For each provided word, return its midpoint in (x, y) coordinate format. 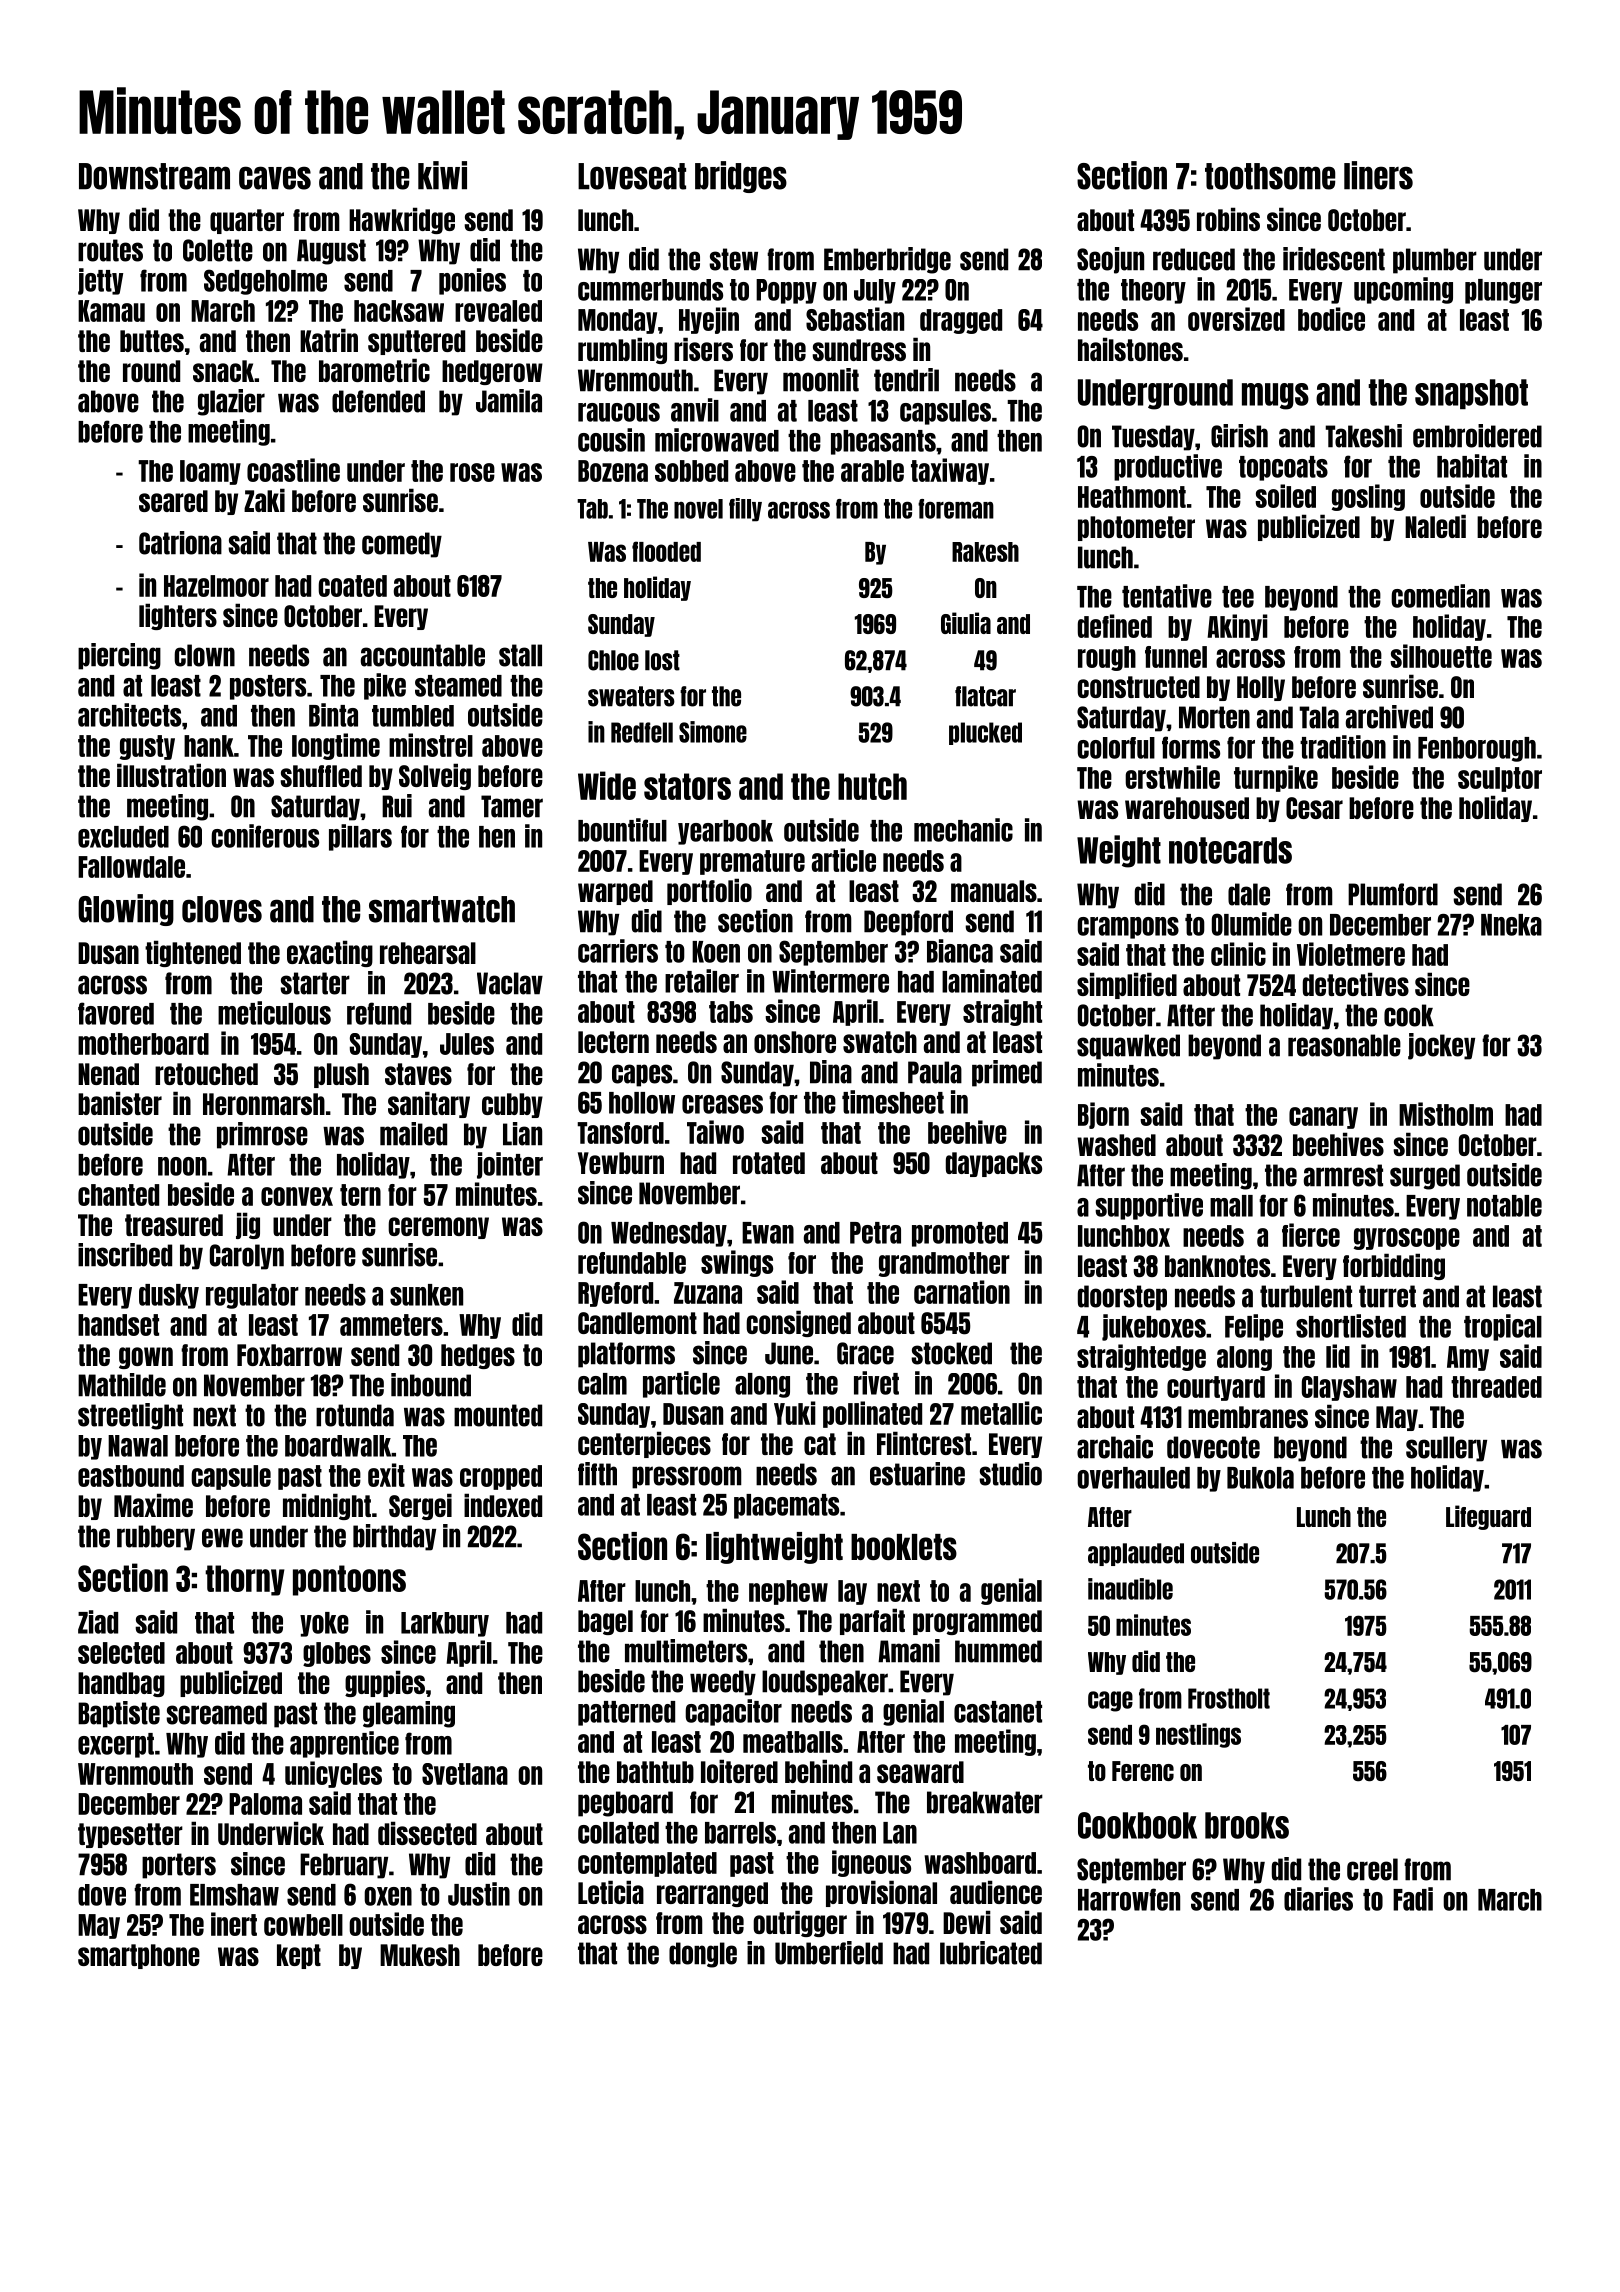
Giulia (966, 623)
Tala (1319, 717)
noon (182, 1166)
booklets (904, 1547)
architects (129, 715)
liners (1378, 175)
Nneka (1511, 925)
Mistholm (1446, 1114)
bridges (741, 177)
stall (520, 655)
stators (687, 786)
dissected (427, 1833)
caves (275, 178)
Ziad (98, 1622)
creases (722, 1104)
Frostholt (1229, 1698)
